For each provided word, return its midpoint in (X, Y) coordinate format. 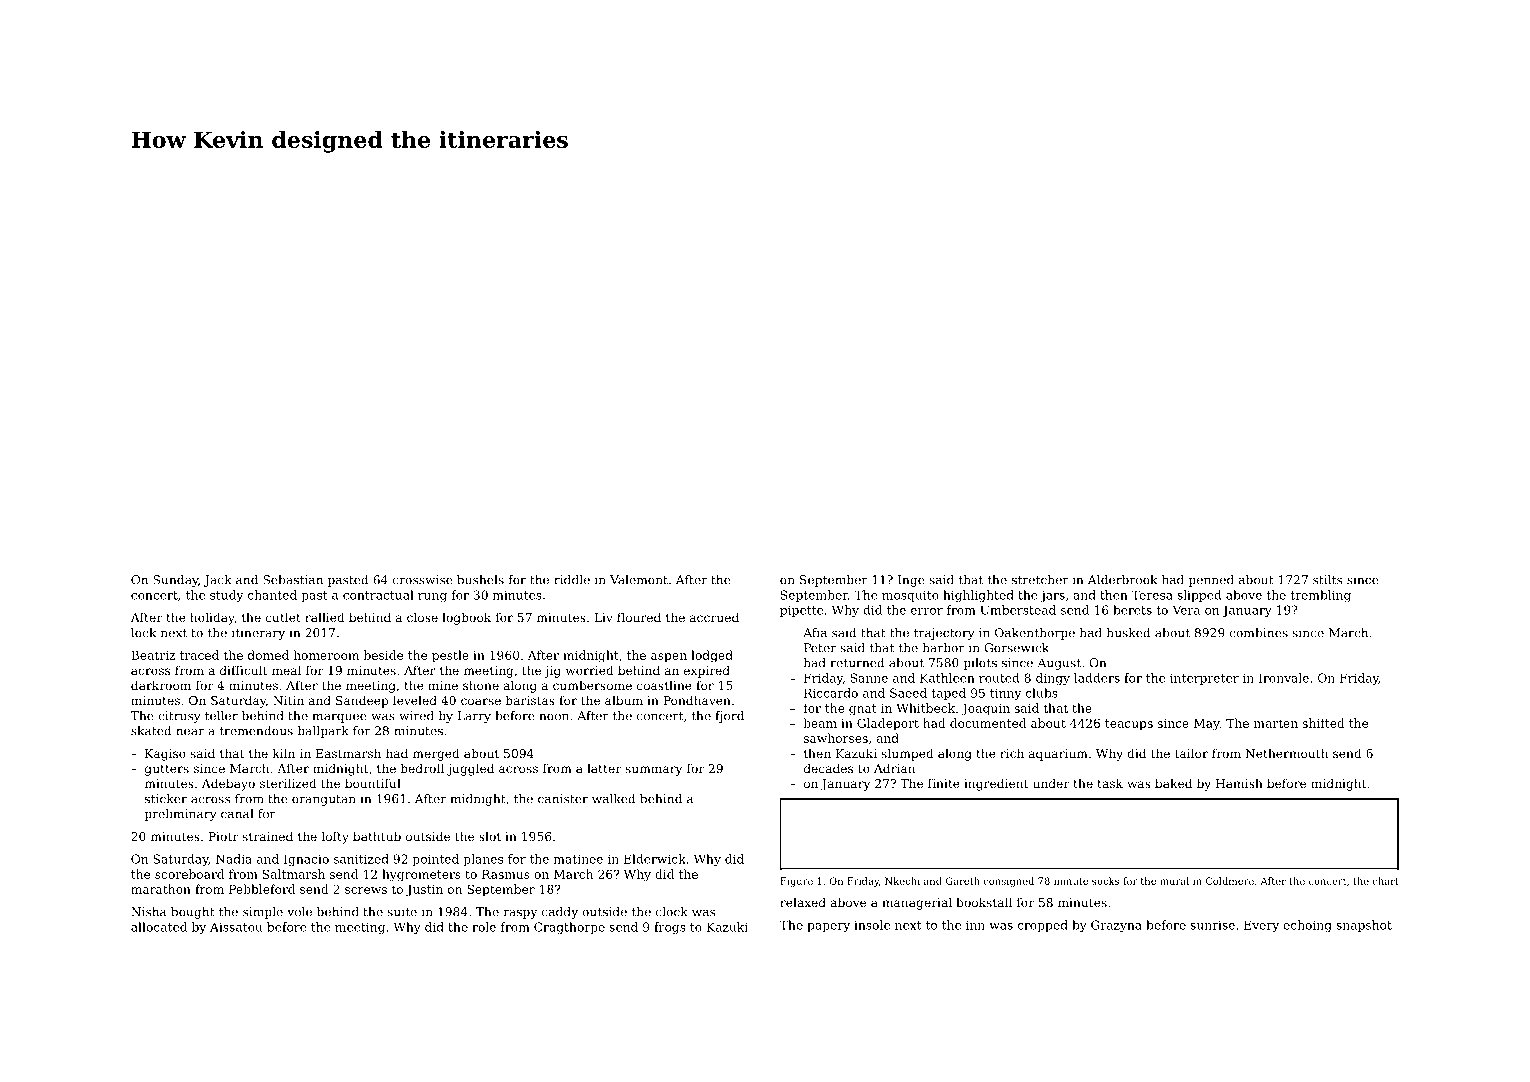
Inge (911, 581)
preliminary (180, 815)
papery (828, 927)
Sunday (175, 581)
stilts (1327, 580)
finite (944, 783)
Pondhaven (697, 700)
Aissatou (236, 927)
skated (151, 731)
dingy (1053, 679)
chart (1386, 881)
